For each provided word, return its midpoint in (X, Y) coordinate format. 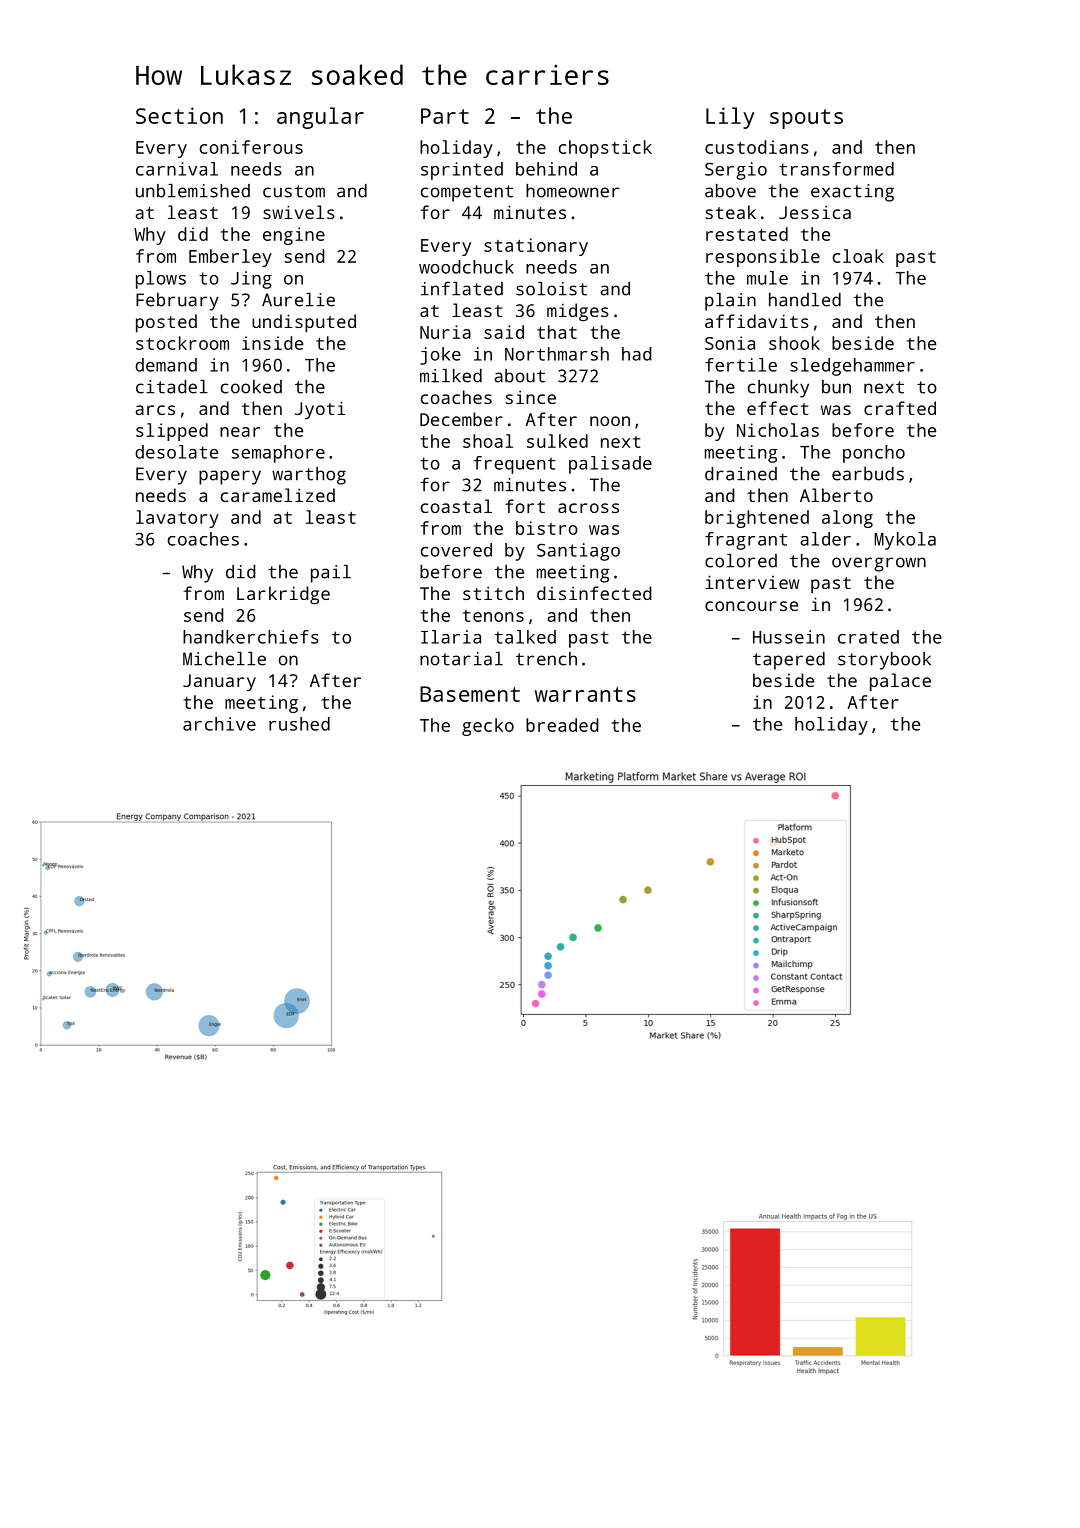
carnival (177, 169)
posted (166, 323)
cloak (858, 256)
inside (272, 343)
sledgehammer (852, 367)
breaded (562, 725)
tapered (789, 661)
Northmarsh (557, 354)
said (504, 332)
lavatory (177, 519)
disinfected (594, 593)
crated (868, 637)
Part (445, 116)
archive (219, 724)
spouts (806, 119)
